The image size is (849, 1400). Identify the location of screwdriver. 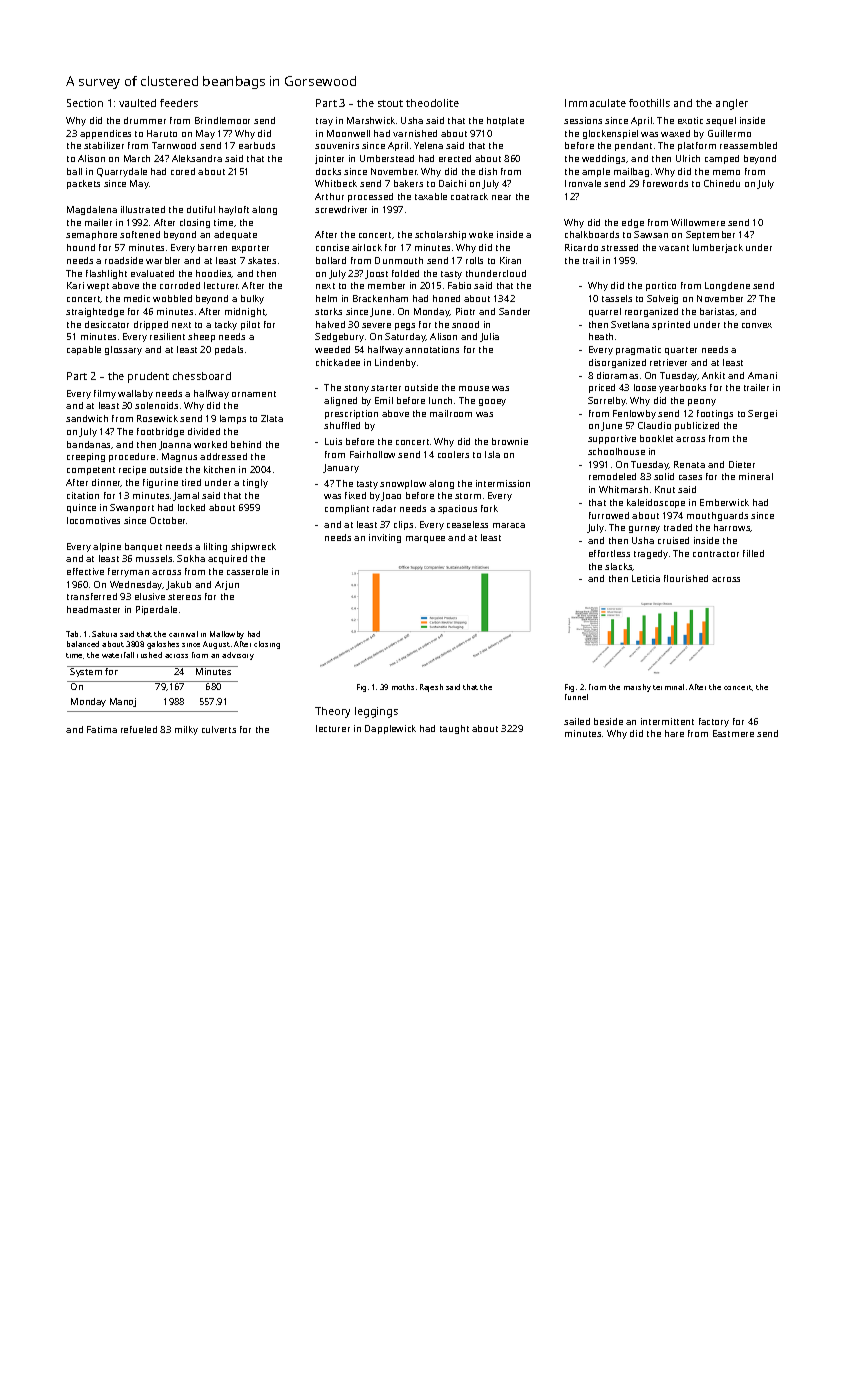
(341, 209).
